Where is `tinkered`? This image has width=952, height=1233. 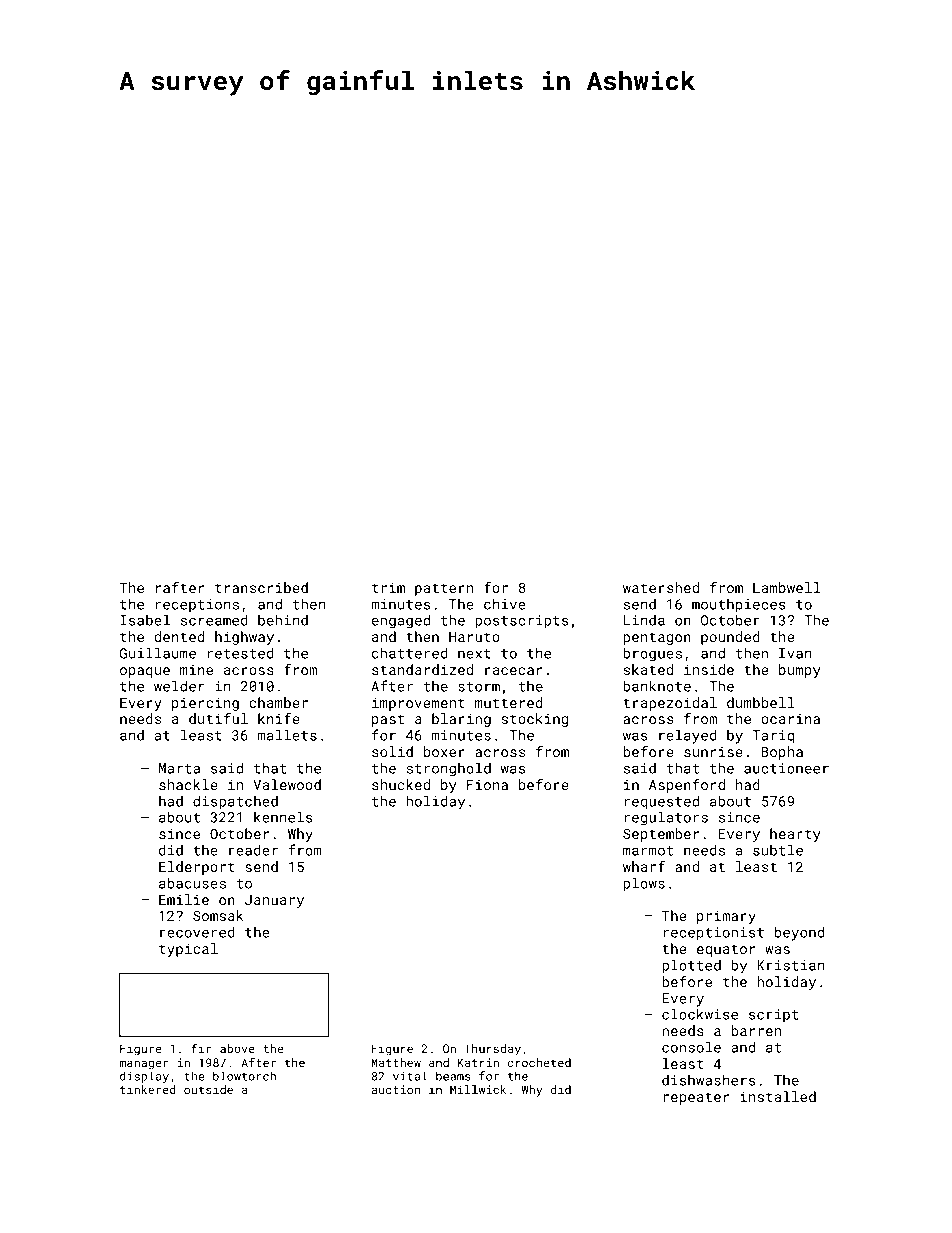 tinkered is located at coordinates (148, 1089).
